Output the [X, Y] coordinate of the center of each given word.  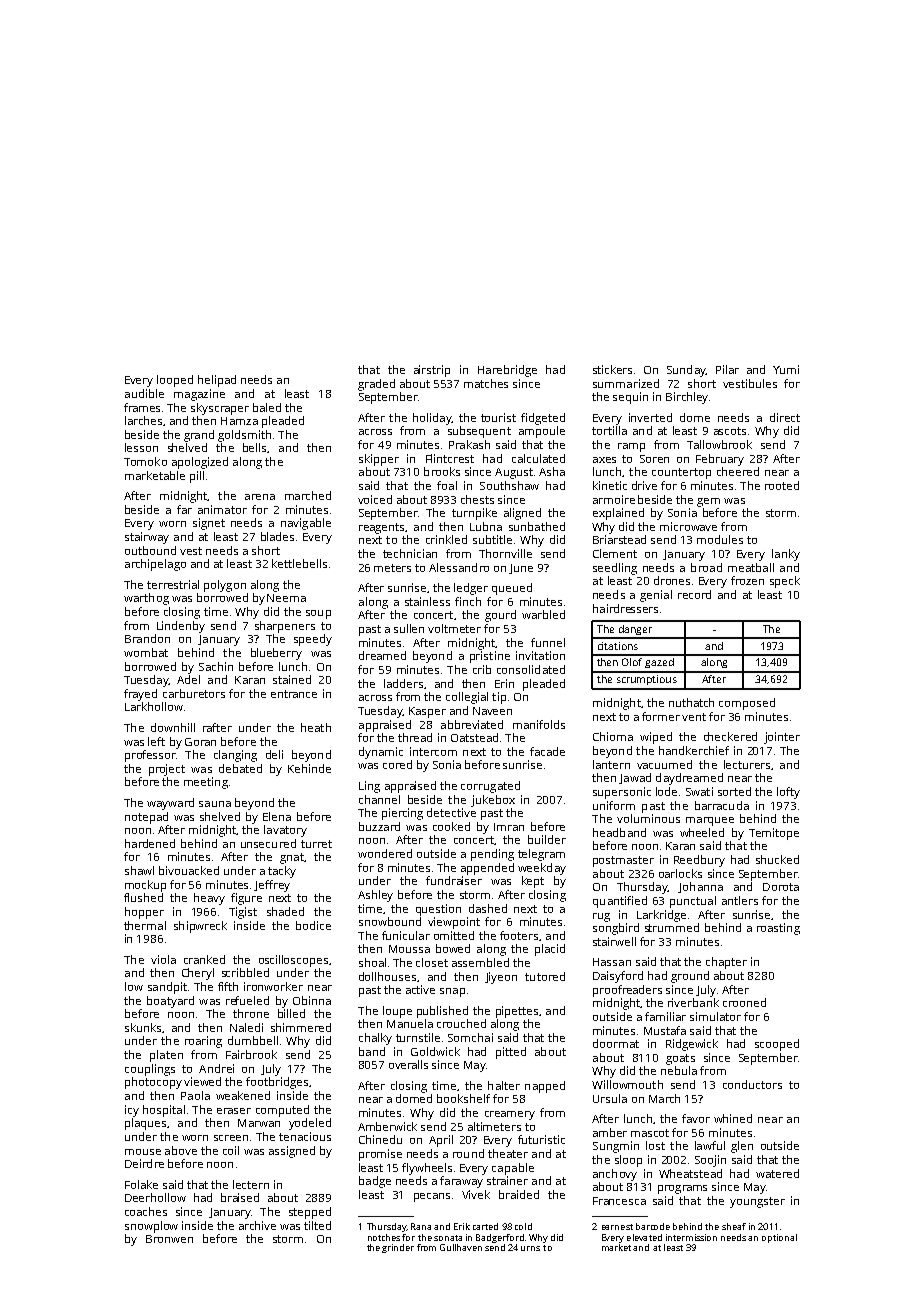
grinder [398, 1248]
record [694, 594]
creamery [510, 1115]
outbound [150, 550]
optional [779, 1238]
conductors [752, 1084]
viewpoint [454, 923]
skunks [143, 1027]
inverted [650, 417]
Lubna [486, 526]
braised [240, 1197]
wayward [170, 804]
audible [144, 393]
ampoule [542, 432]
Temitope [774, 834]
